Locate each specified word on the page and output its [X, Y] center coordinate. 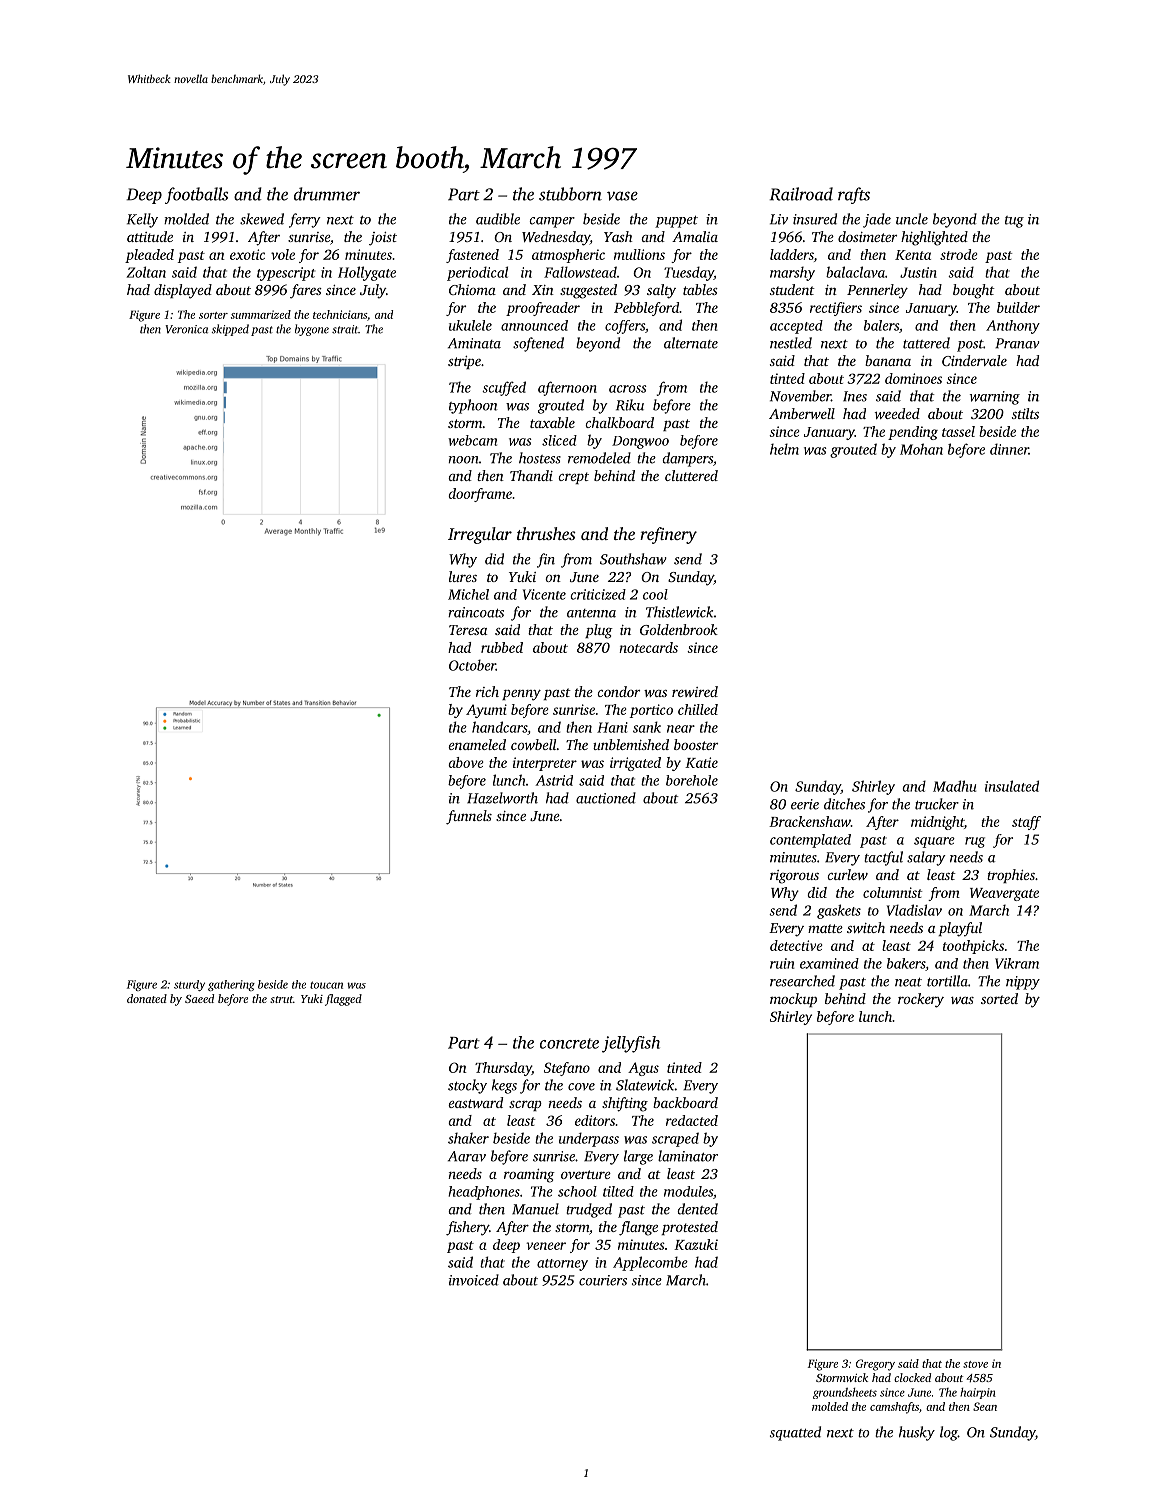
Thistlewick [680, 612]
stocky [467, 1086]
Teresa [468, 630]
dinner [1009, 449]
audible [498, 219]
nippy [1023, 983]
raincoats [476, 612]
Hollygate [367, 273]
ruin [782, 963]
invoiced [474, 1280]
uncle [912, 219]
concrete [569, 1043]
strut [281, 999]
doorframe [480, 495]
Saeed [199, 998]
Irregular [480, 535]
